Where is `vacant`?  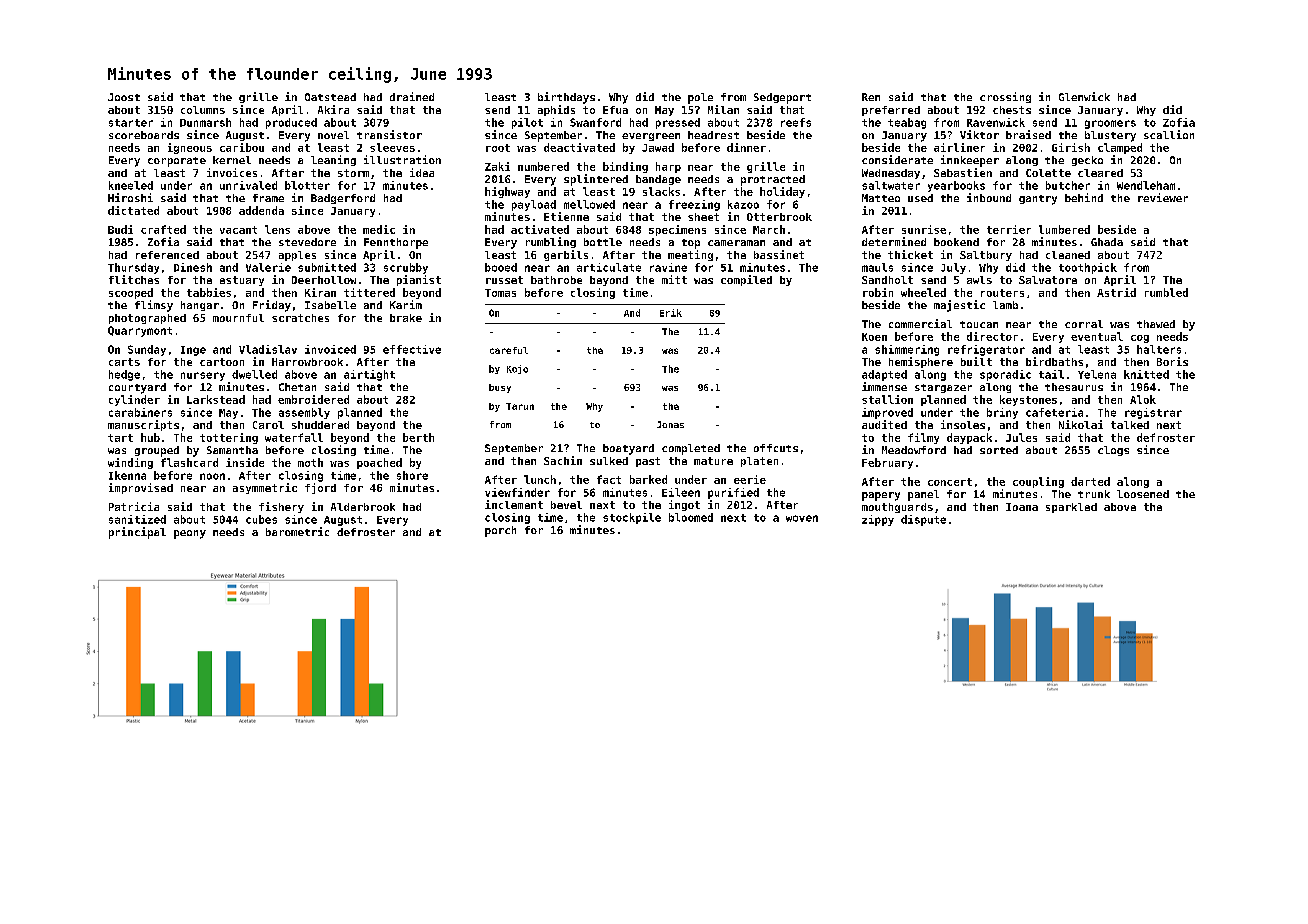 vacant is located at coordinates (238, 230).
